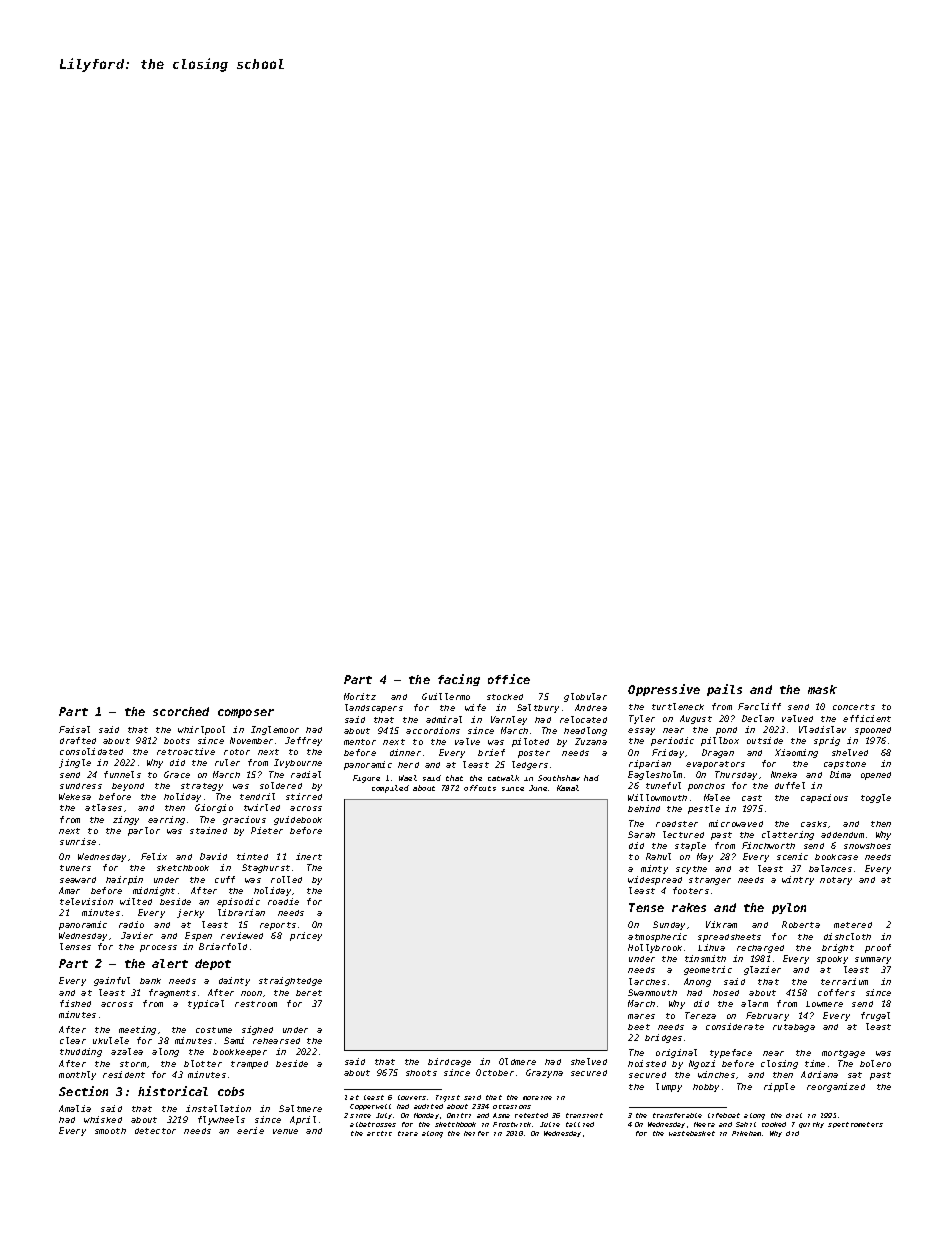 Image resolution: width=952 pixels, height=1233 pixels. What do you see at coordinates (754, 1003) in the document?
I see `alarm` at bounding box center [754, 1003].
